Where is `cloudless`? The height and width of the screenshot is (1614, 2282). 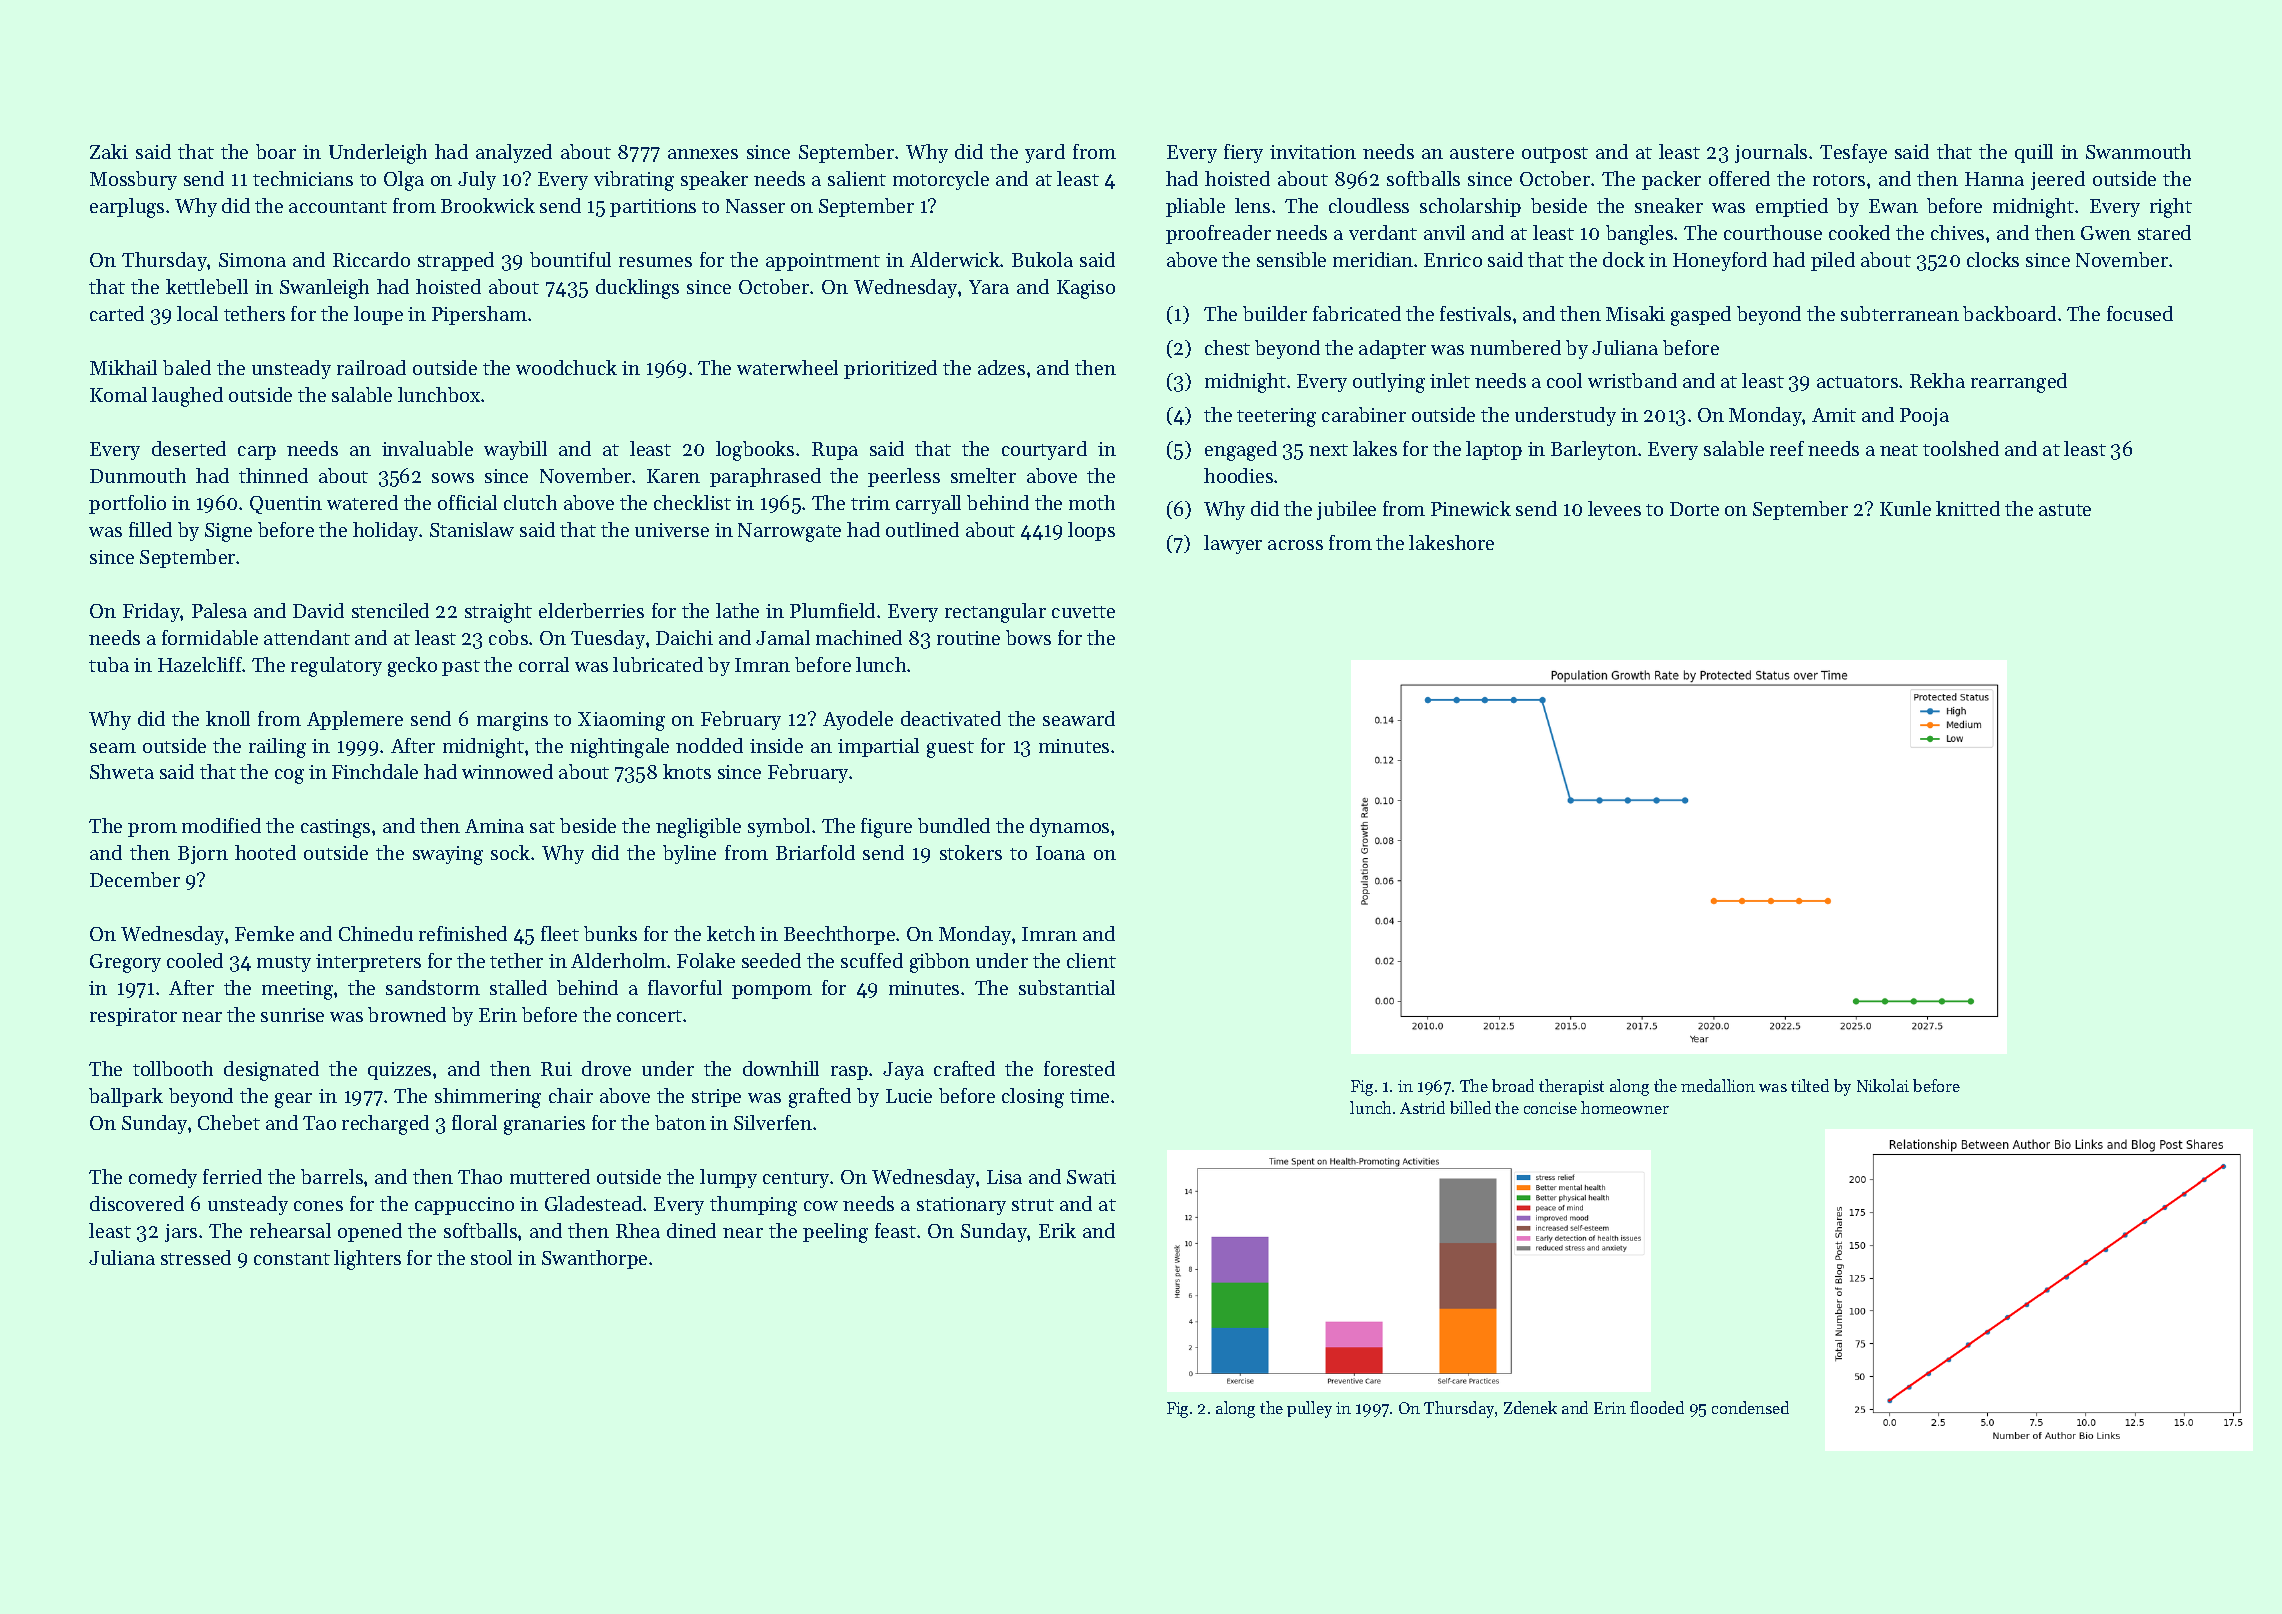 cloudless is located at coordinates (1369, 205).
